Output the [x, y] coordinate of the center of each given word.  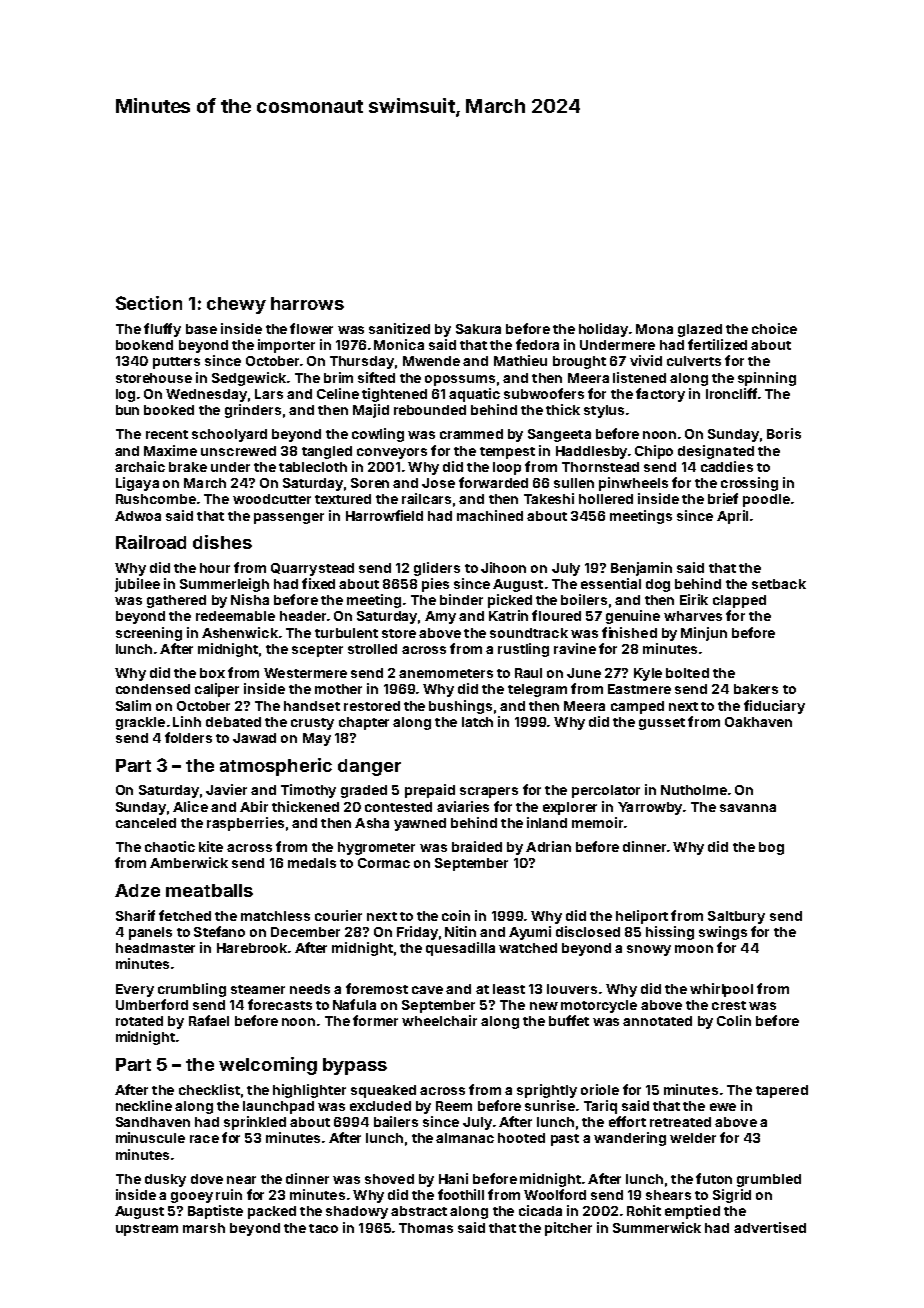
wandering [630, 1139]
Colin [734, 1020]
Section [149, 303]
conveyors [392, 453]
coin [456, 915]
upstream [147, 1230]
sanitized [399, 328]
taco [323, 1228]
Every [135, 990]
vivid [646, 360]
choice [774, 328]
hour [215, 568]
